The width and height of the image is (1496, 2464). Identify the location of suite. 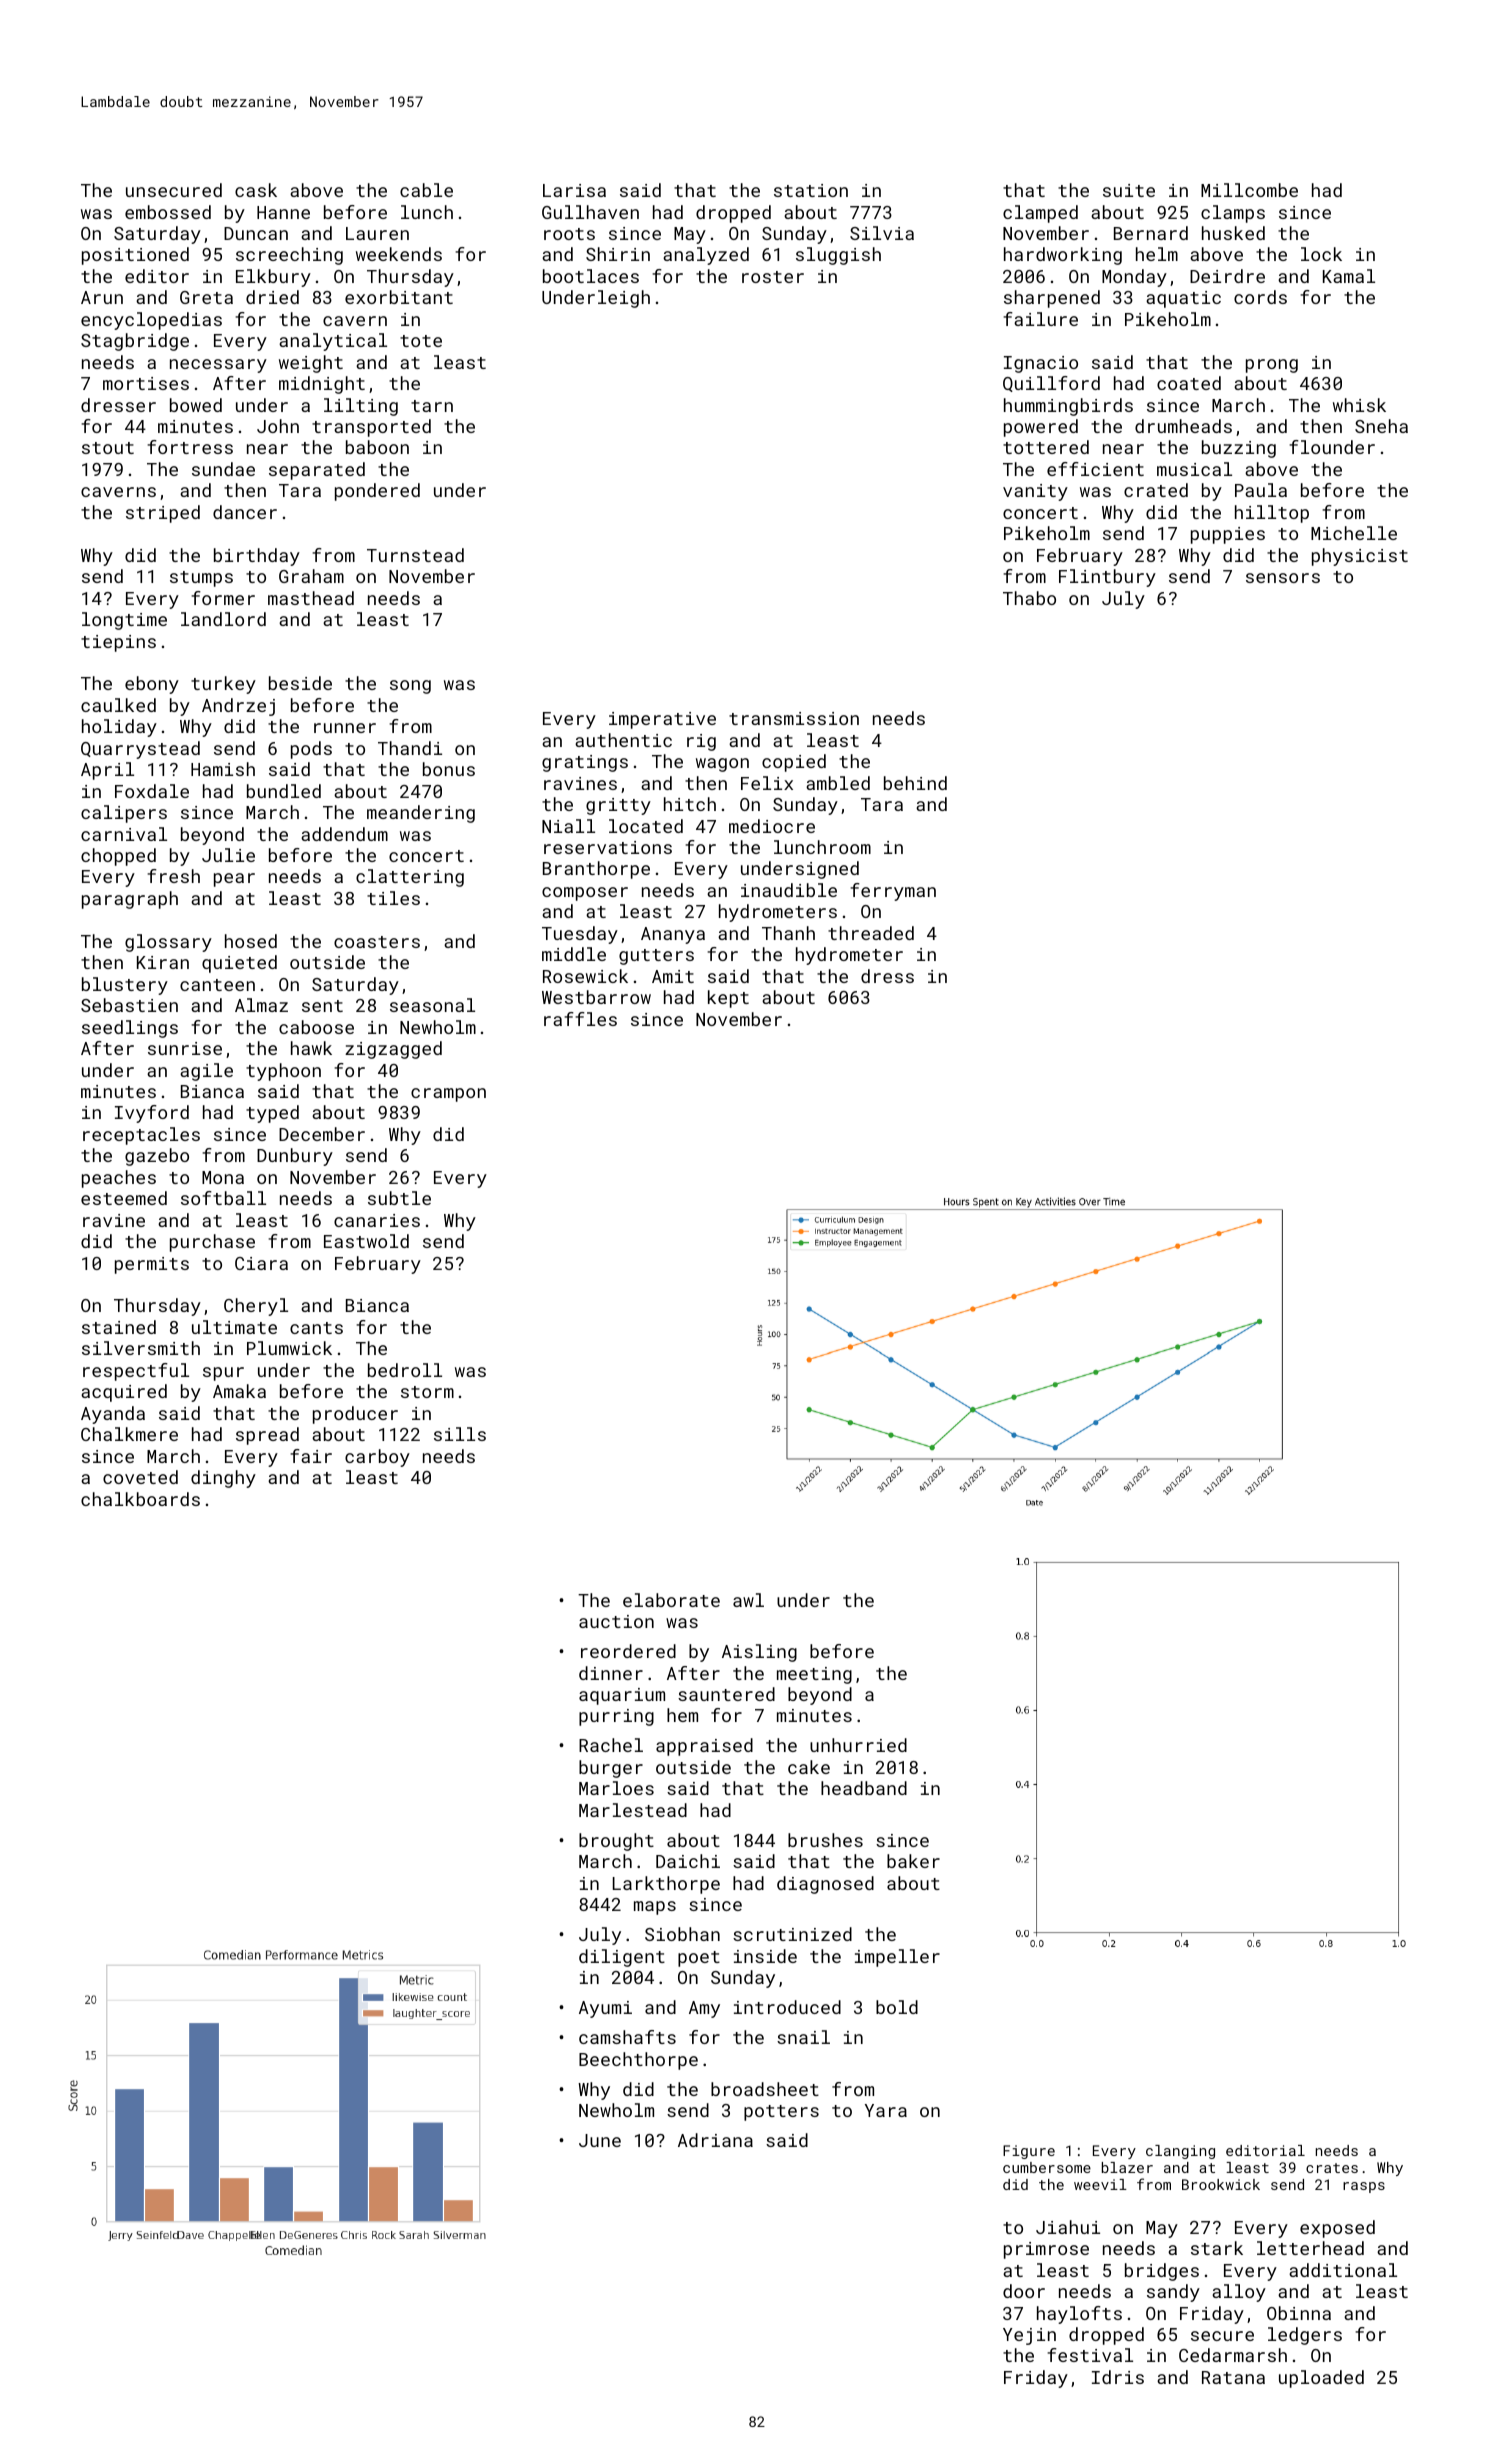
(1129, 190).
